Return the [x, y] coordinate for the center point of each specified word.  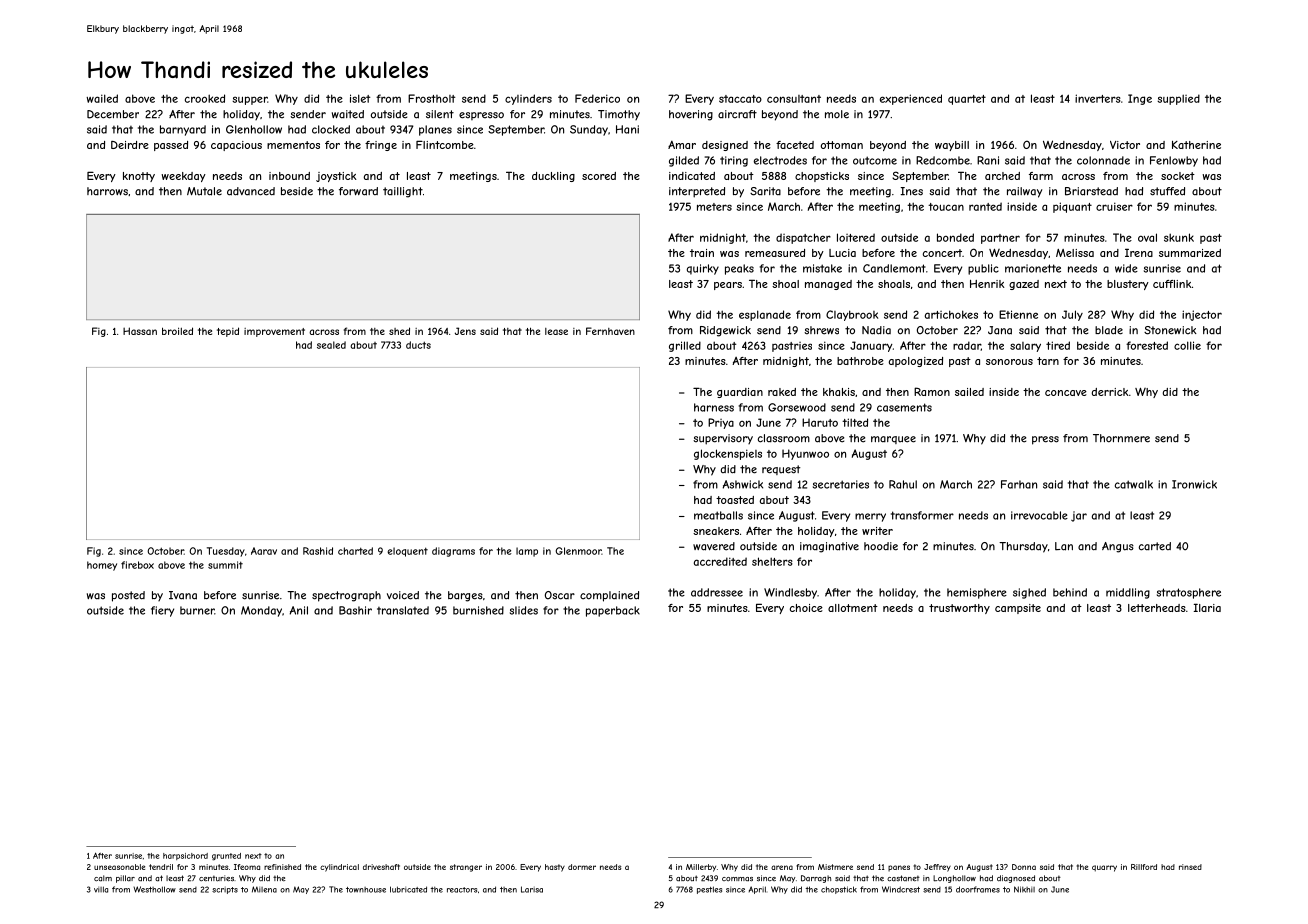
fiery [162, 611]
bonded [955, 237]
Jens [465, 331]
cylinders [528, 99]
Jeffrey [937, 868]
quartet [967, 100]
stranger [466, 868]
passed [171, 146]
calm [103, 878]
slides [524, 610]
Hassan [140, 331]
